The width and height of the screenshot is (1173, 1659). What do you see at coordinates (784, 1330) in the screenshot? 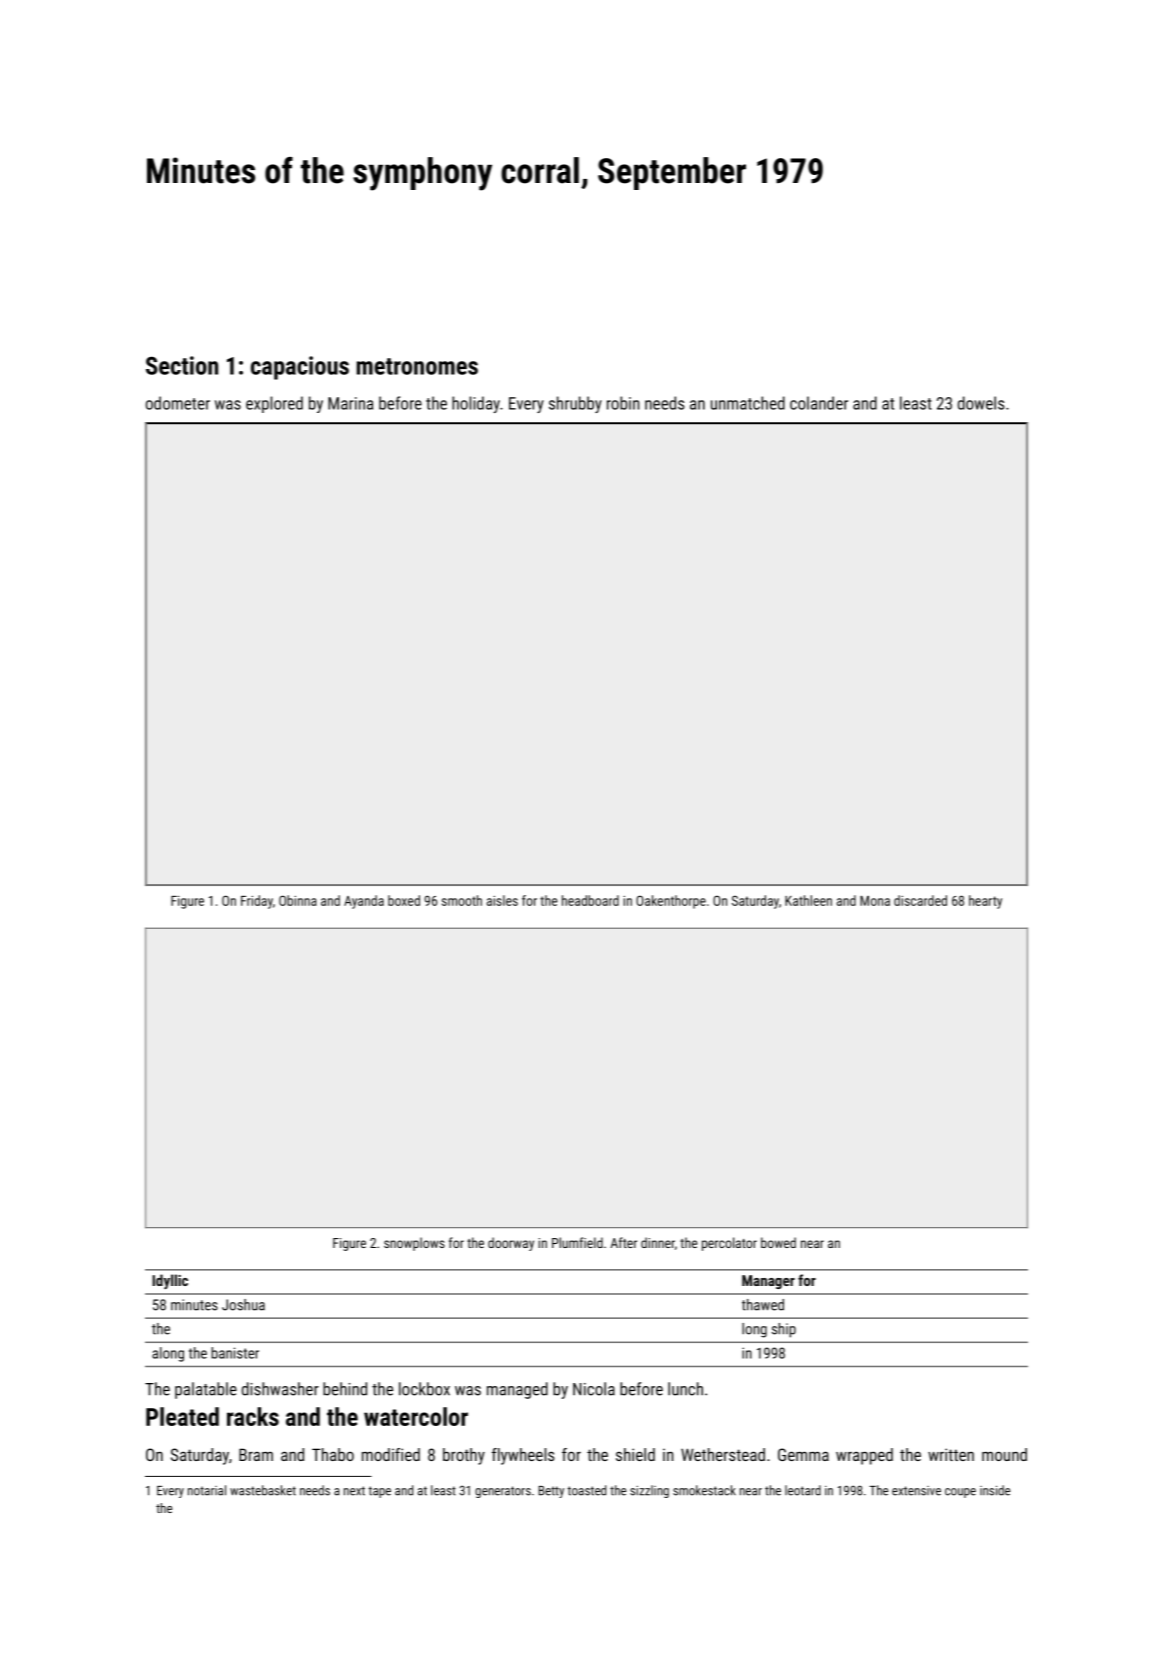
I see `ship` at bounding box center [784, 1330].
